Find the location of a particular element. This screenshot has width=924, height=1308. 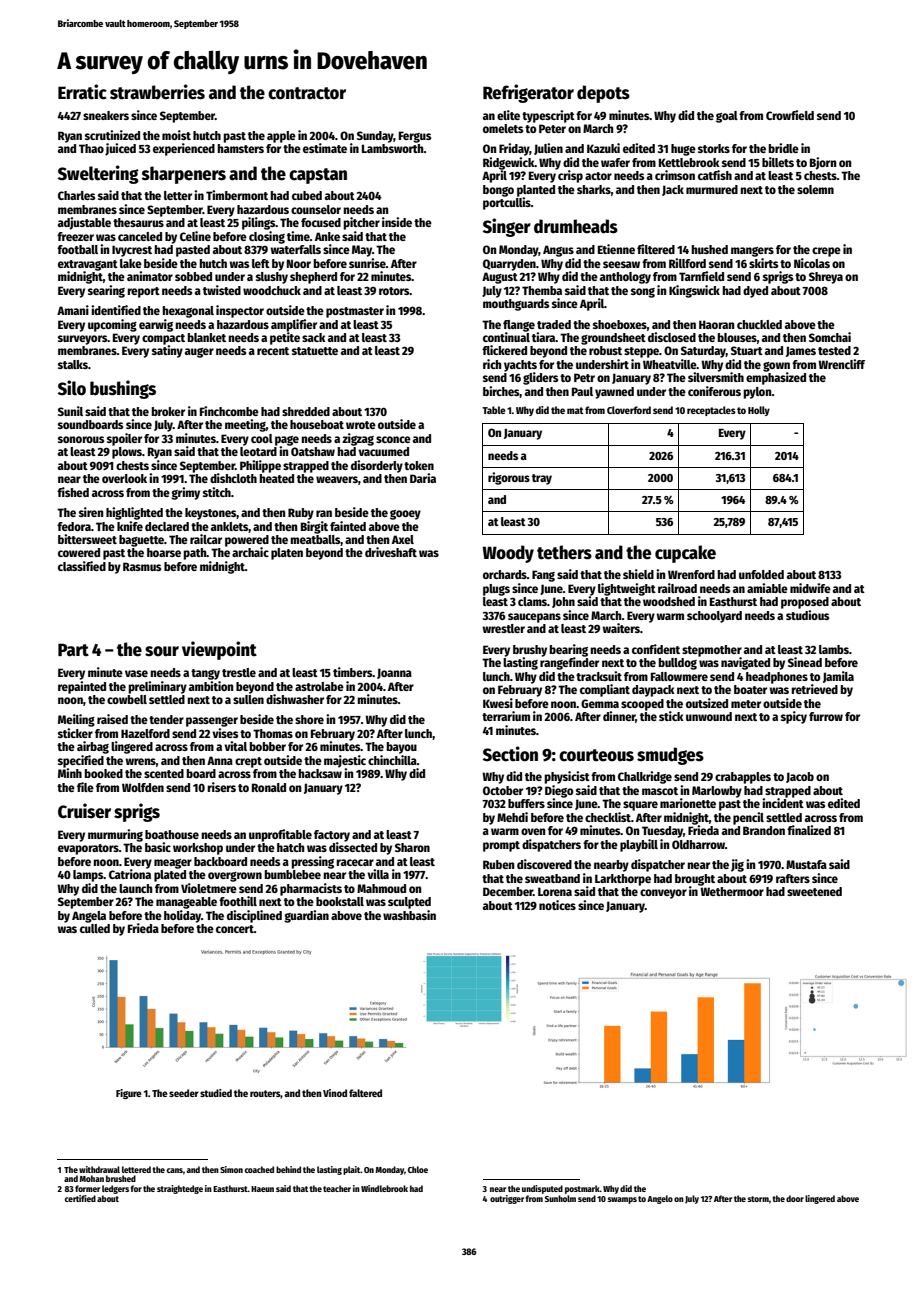

bearing is located at coordinates (568, 650).
